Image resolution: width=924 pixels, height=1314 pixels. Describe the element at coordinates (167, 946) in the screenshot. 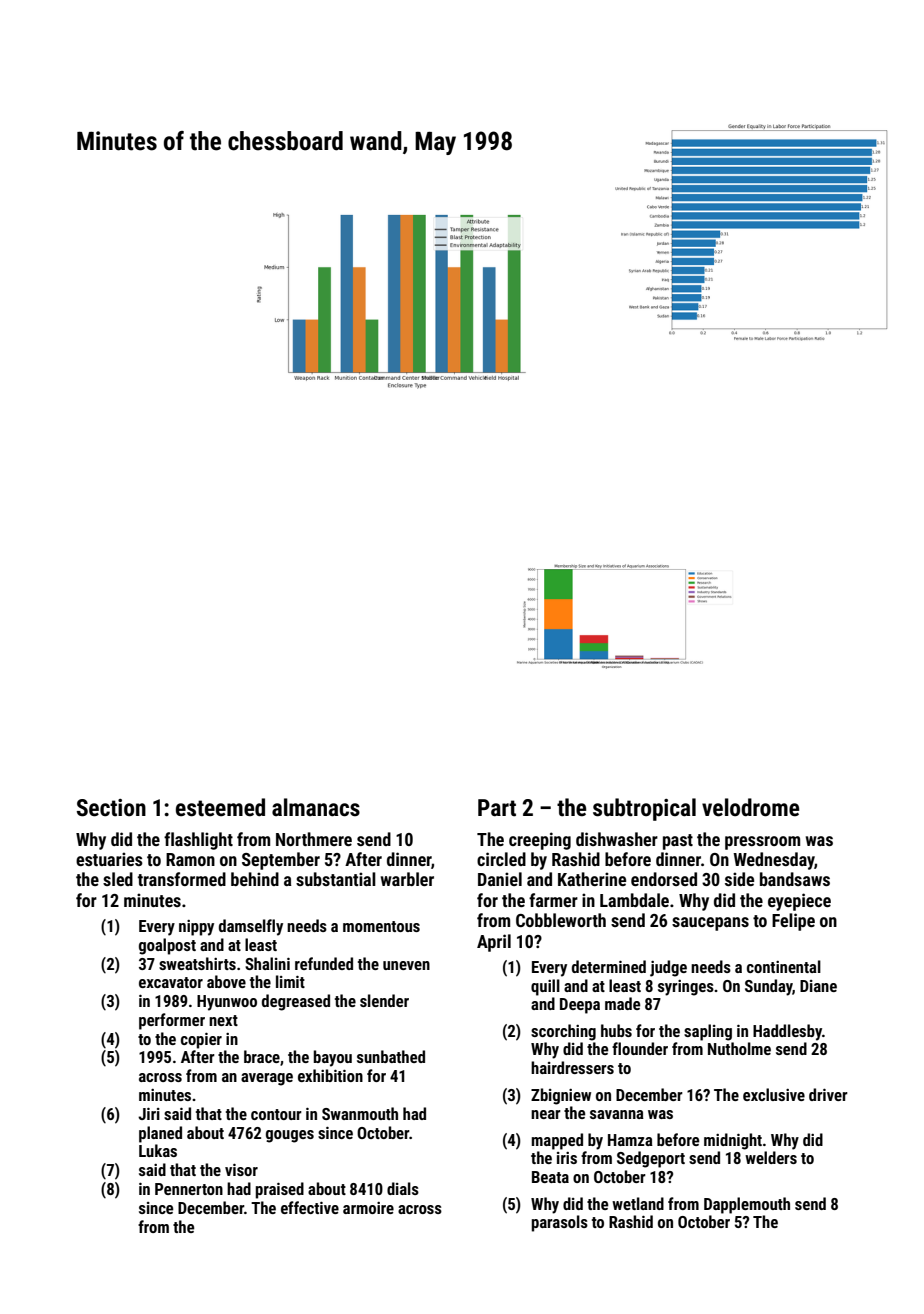

I see `goalpost` at that location.
